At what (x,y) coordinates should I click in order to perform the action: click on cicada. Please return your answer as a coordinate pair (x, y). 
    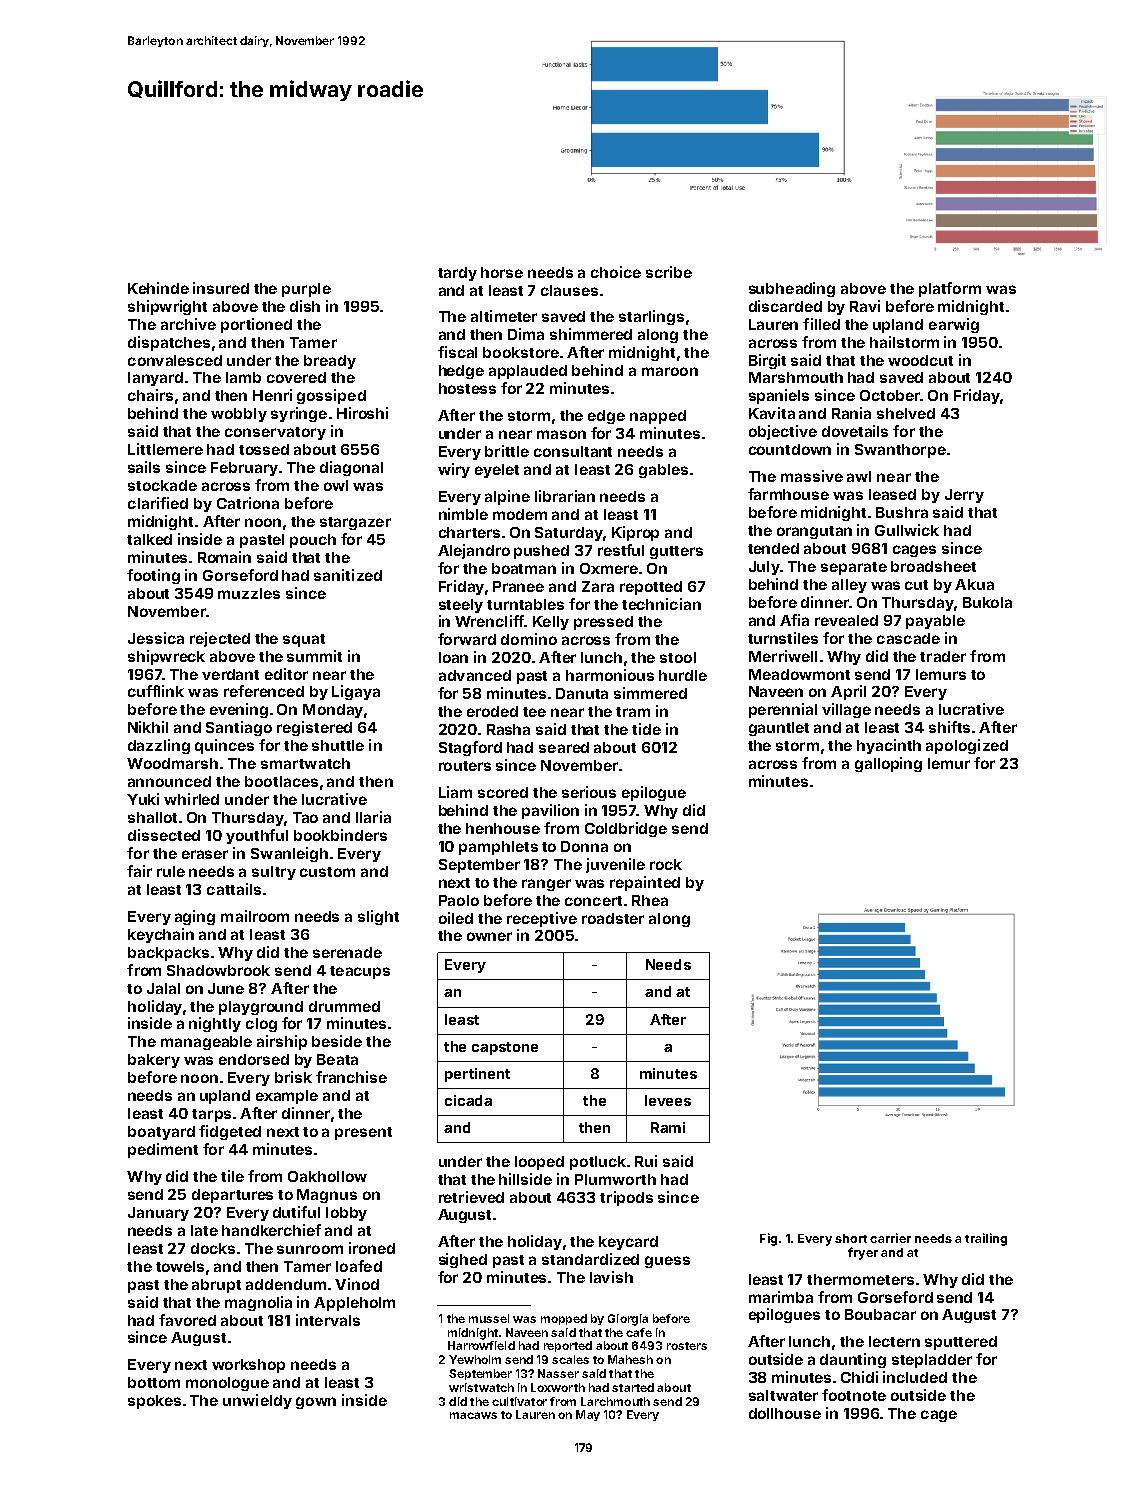
    Looking at the image, I should click on (468, 1100).
